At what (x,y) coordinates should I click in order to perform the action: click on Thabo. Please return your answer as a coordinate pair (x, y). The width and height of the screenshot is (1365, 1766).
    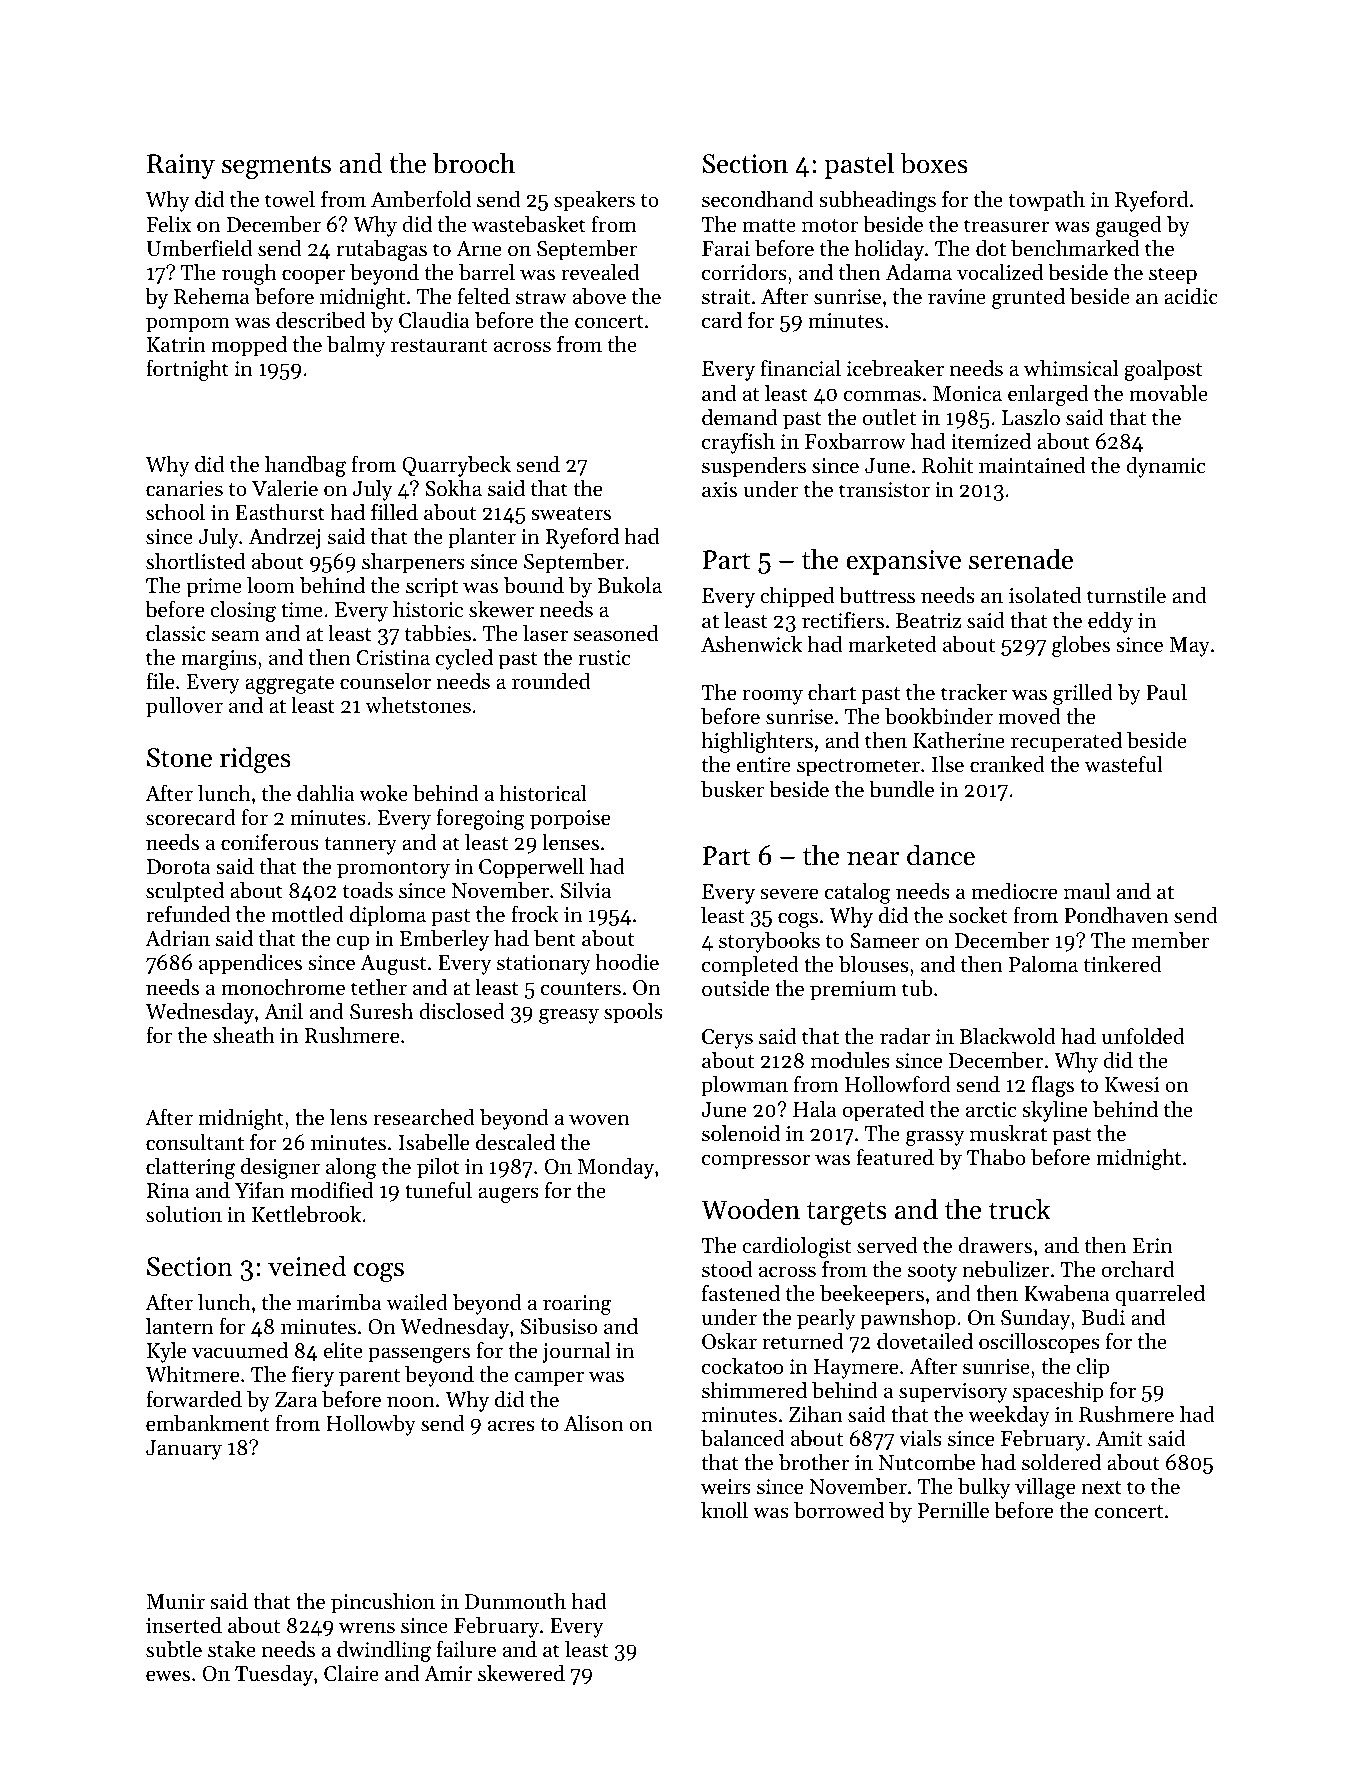
    Looking at the image, I should click on (996, 1157).
